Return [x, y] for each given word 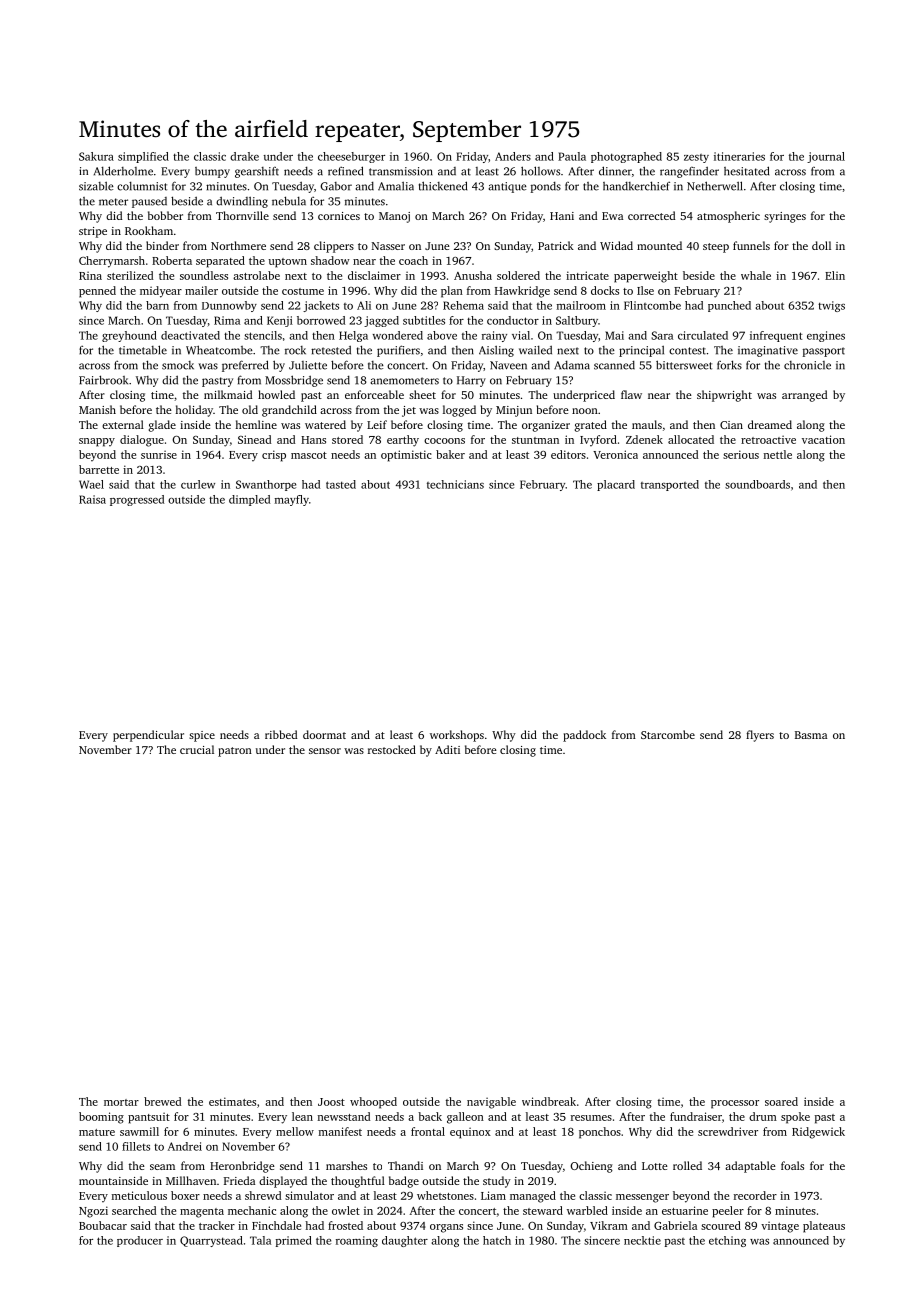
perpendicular [148, 736]
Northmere [238, 245]
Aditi [447, 749]
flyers [760, 736]
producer [140, 1241]
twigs [831, 306]
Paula [572, 156]
